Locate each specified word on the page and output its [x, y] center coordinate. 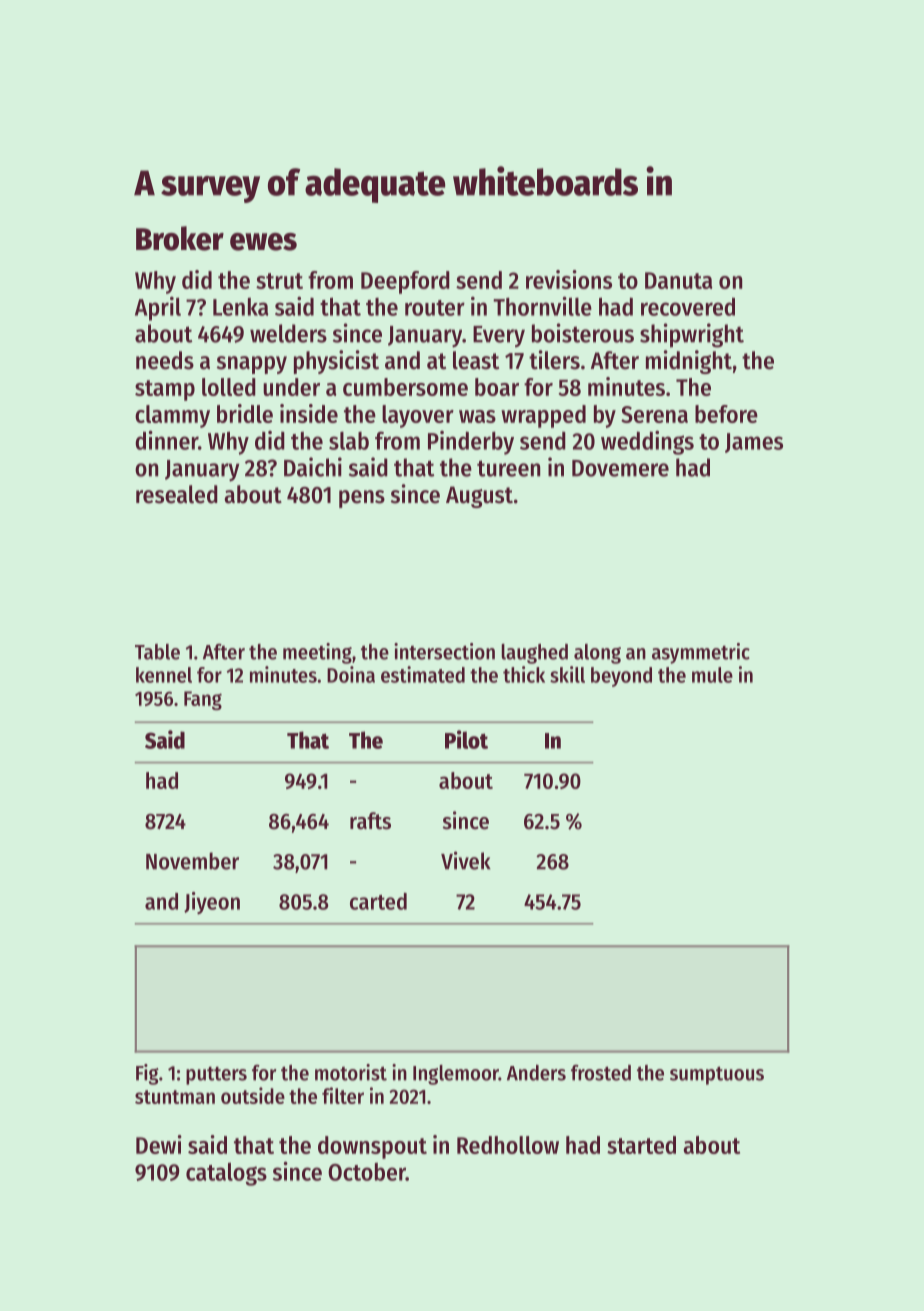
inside [309, 413]
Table [157, 652]
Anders [536, 1073]
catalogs [226, 1174]
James [754, 443]
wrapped [543, 416]
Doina [351, 674]
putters [216, 1076]
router [435, 308]
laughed [534, 654]
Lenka [240, 307]
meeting [317, 653]
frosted [601, 1073]
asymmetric [701, 653]
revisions [569, 279]
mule [712, 675]
